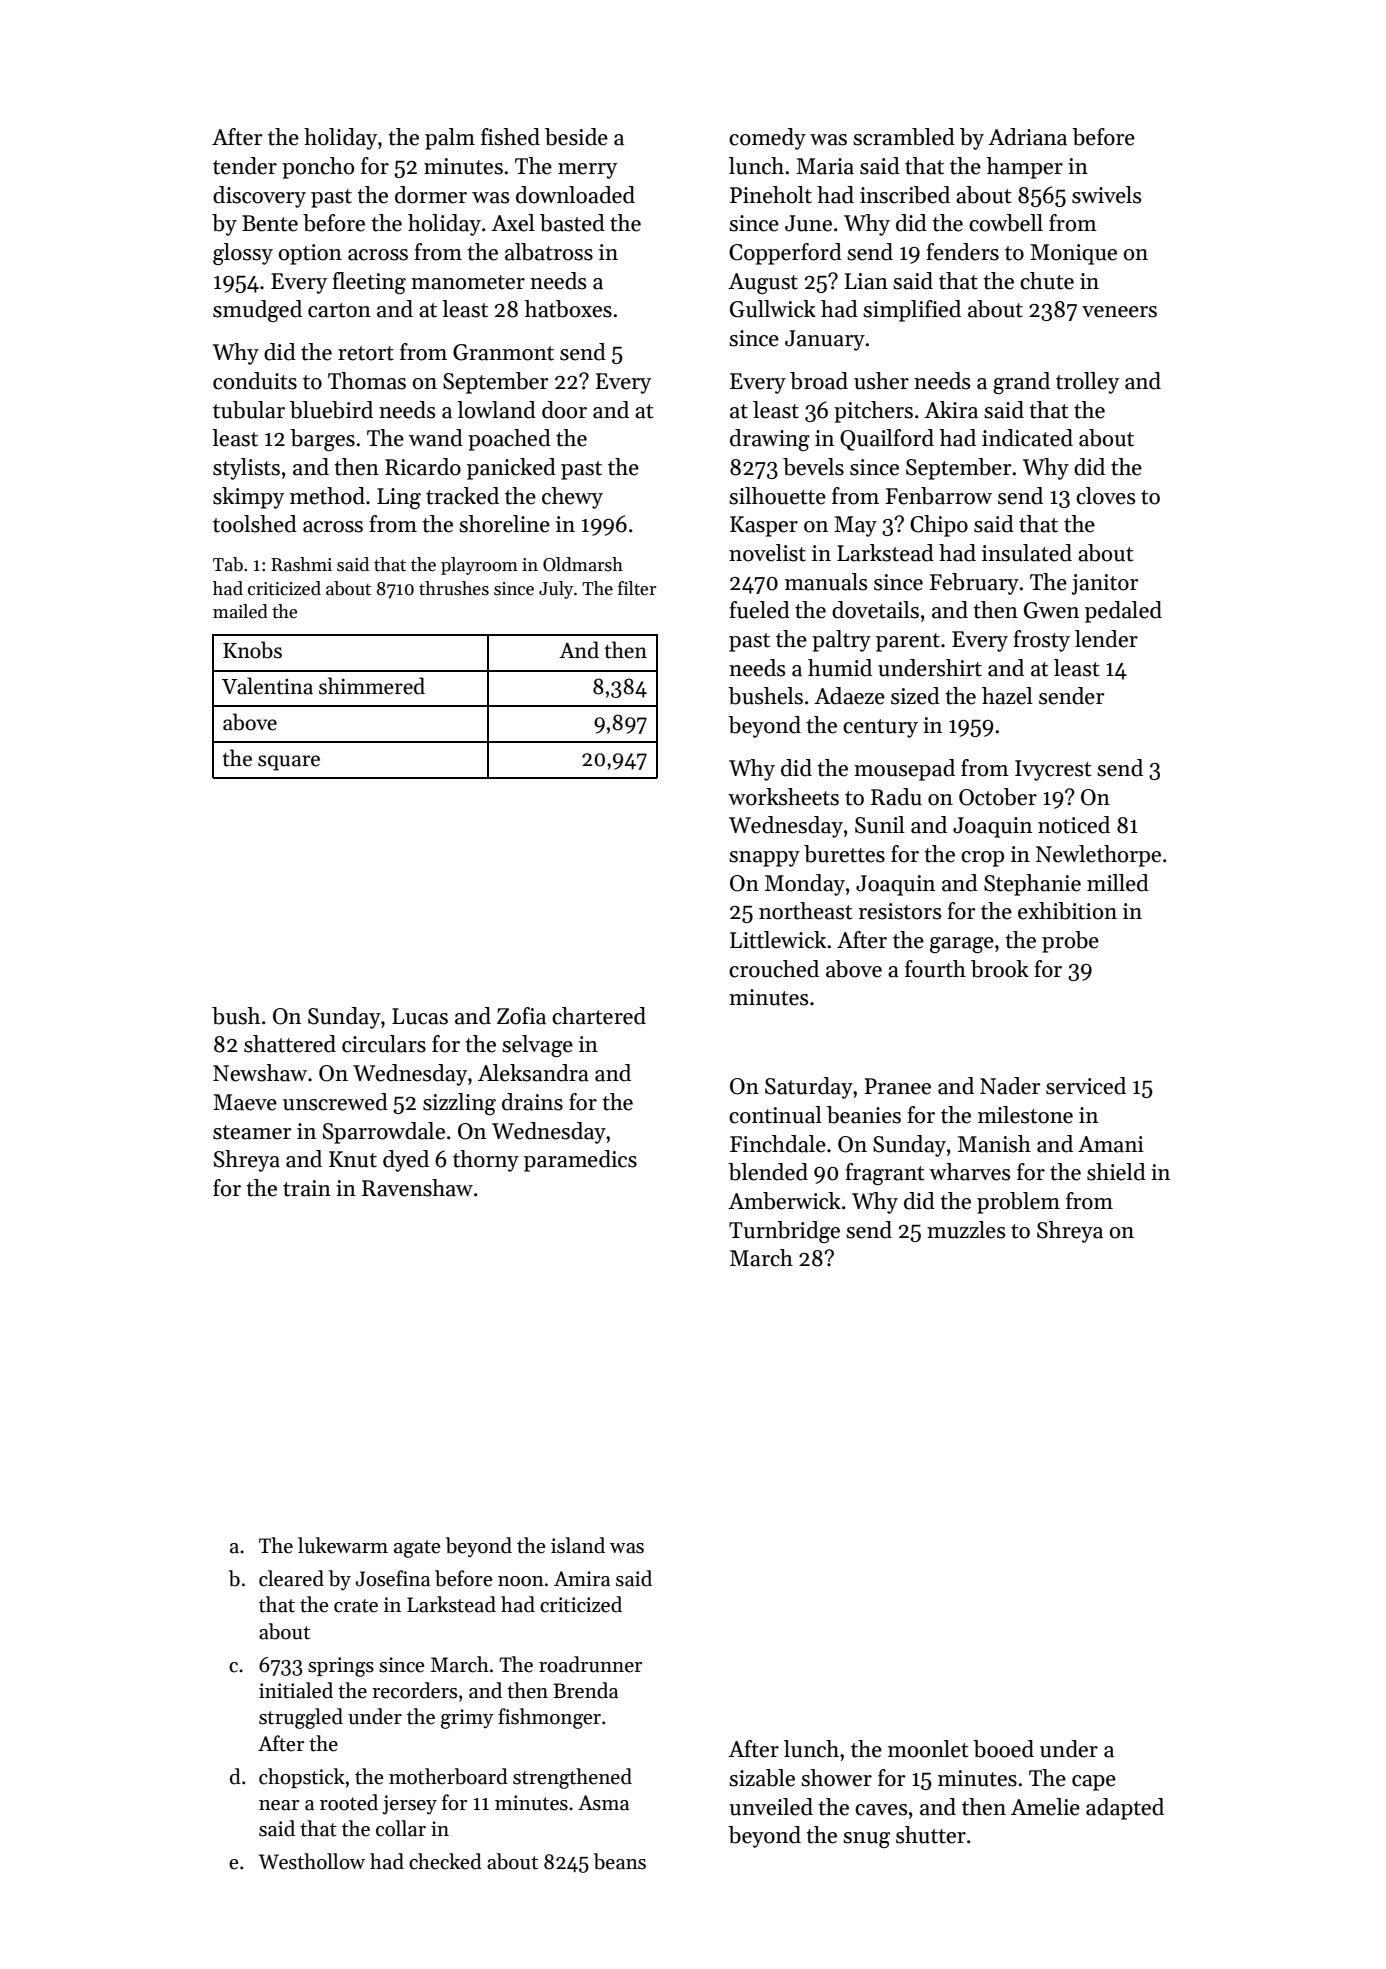  I want to click on tender, so click(245, 166).
